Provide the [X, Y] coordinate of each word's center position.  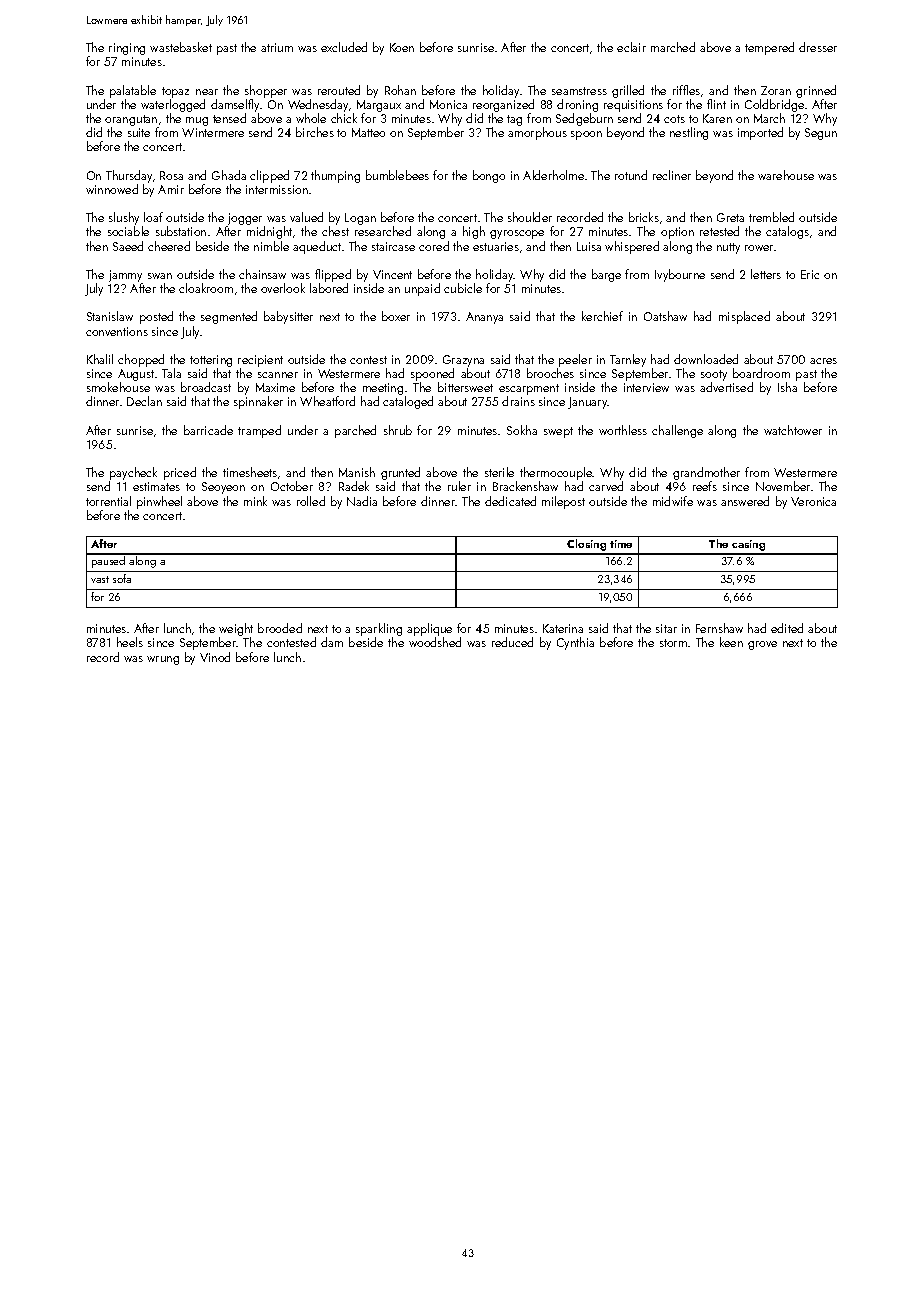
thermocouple [556, 473]
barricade [208, 430]
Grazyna [463, 361]
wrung [163, 660]
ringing [127, 49]
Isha [787, 387]
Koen [402, 47]
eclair [631, 47]
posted [156, 317]
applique [429, 629]
